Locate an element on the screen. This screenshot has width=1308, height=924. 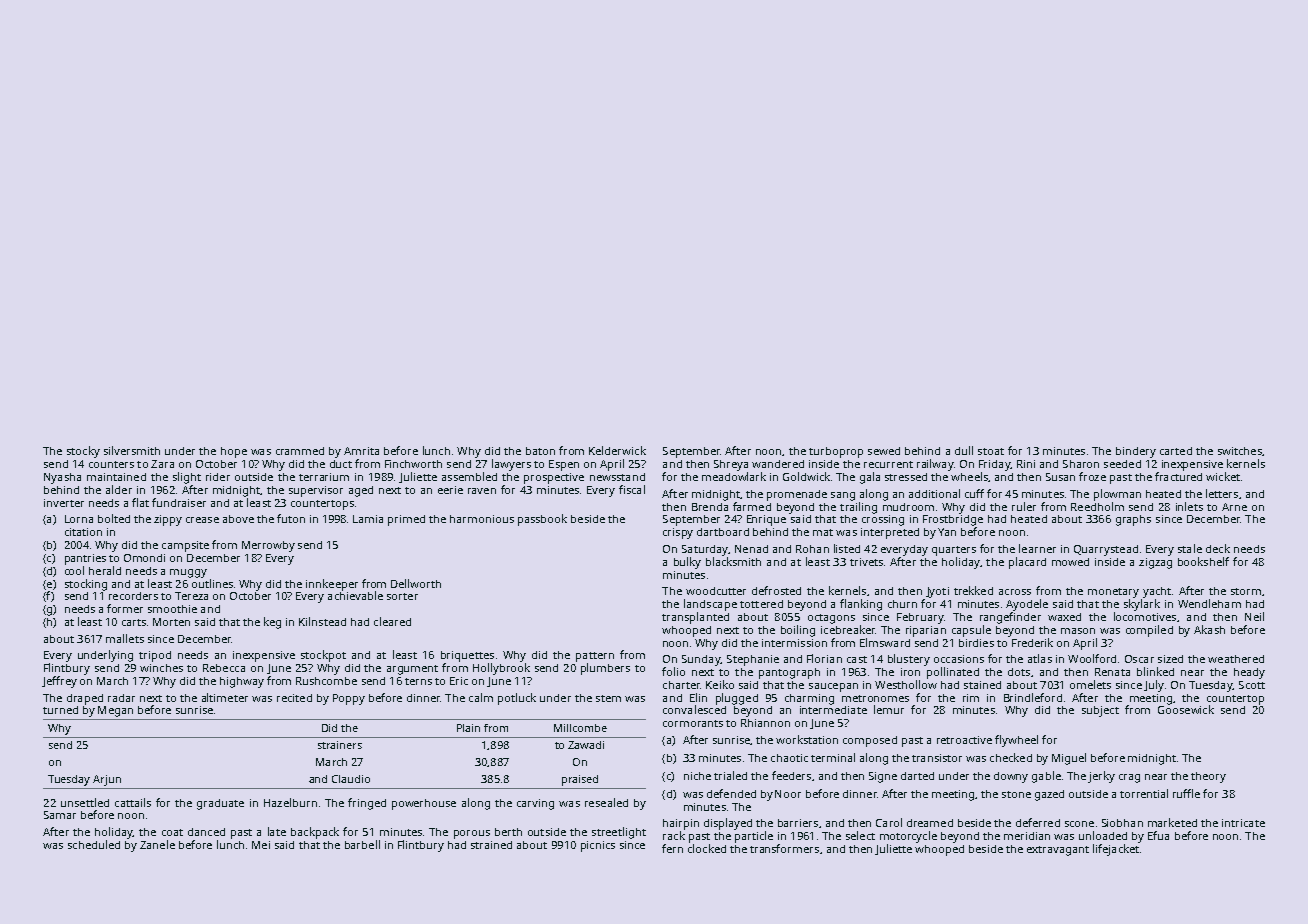
Hazelburn is located at coordinates (290, 802).
